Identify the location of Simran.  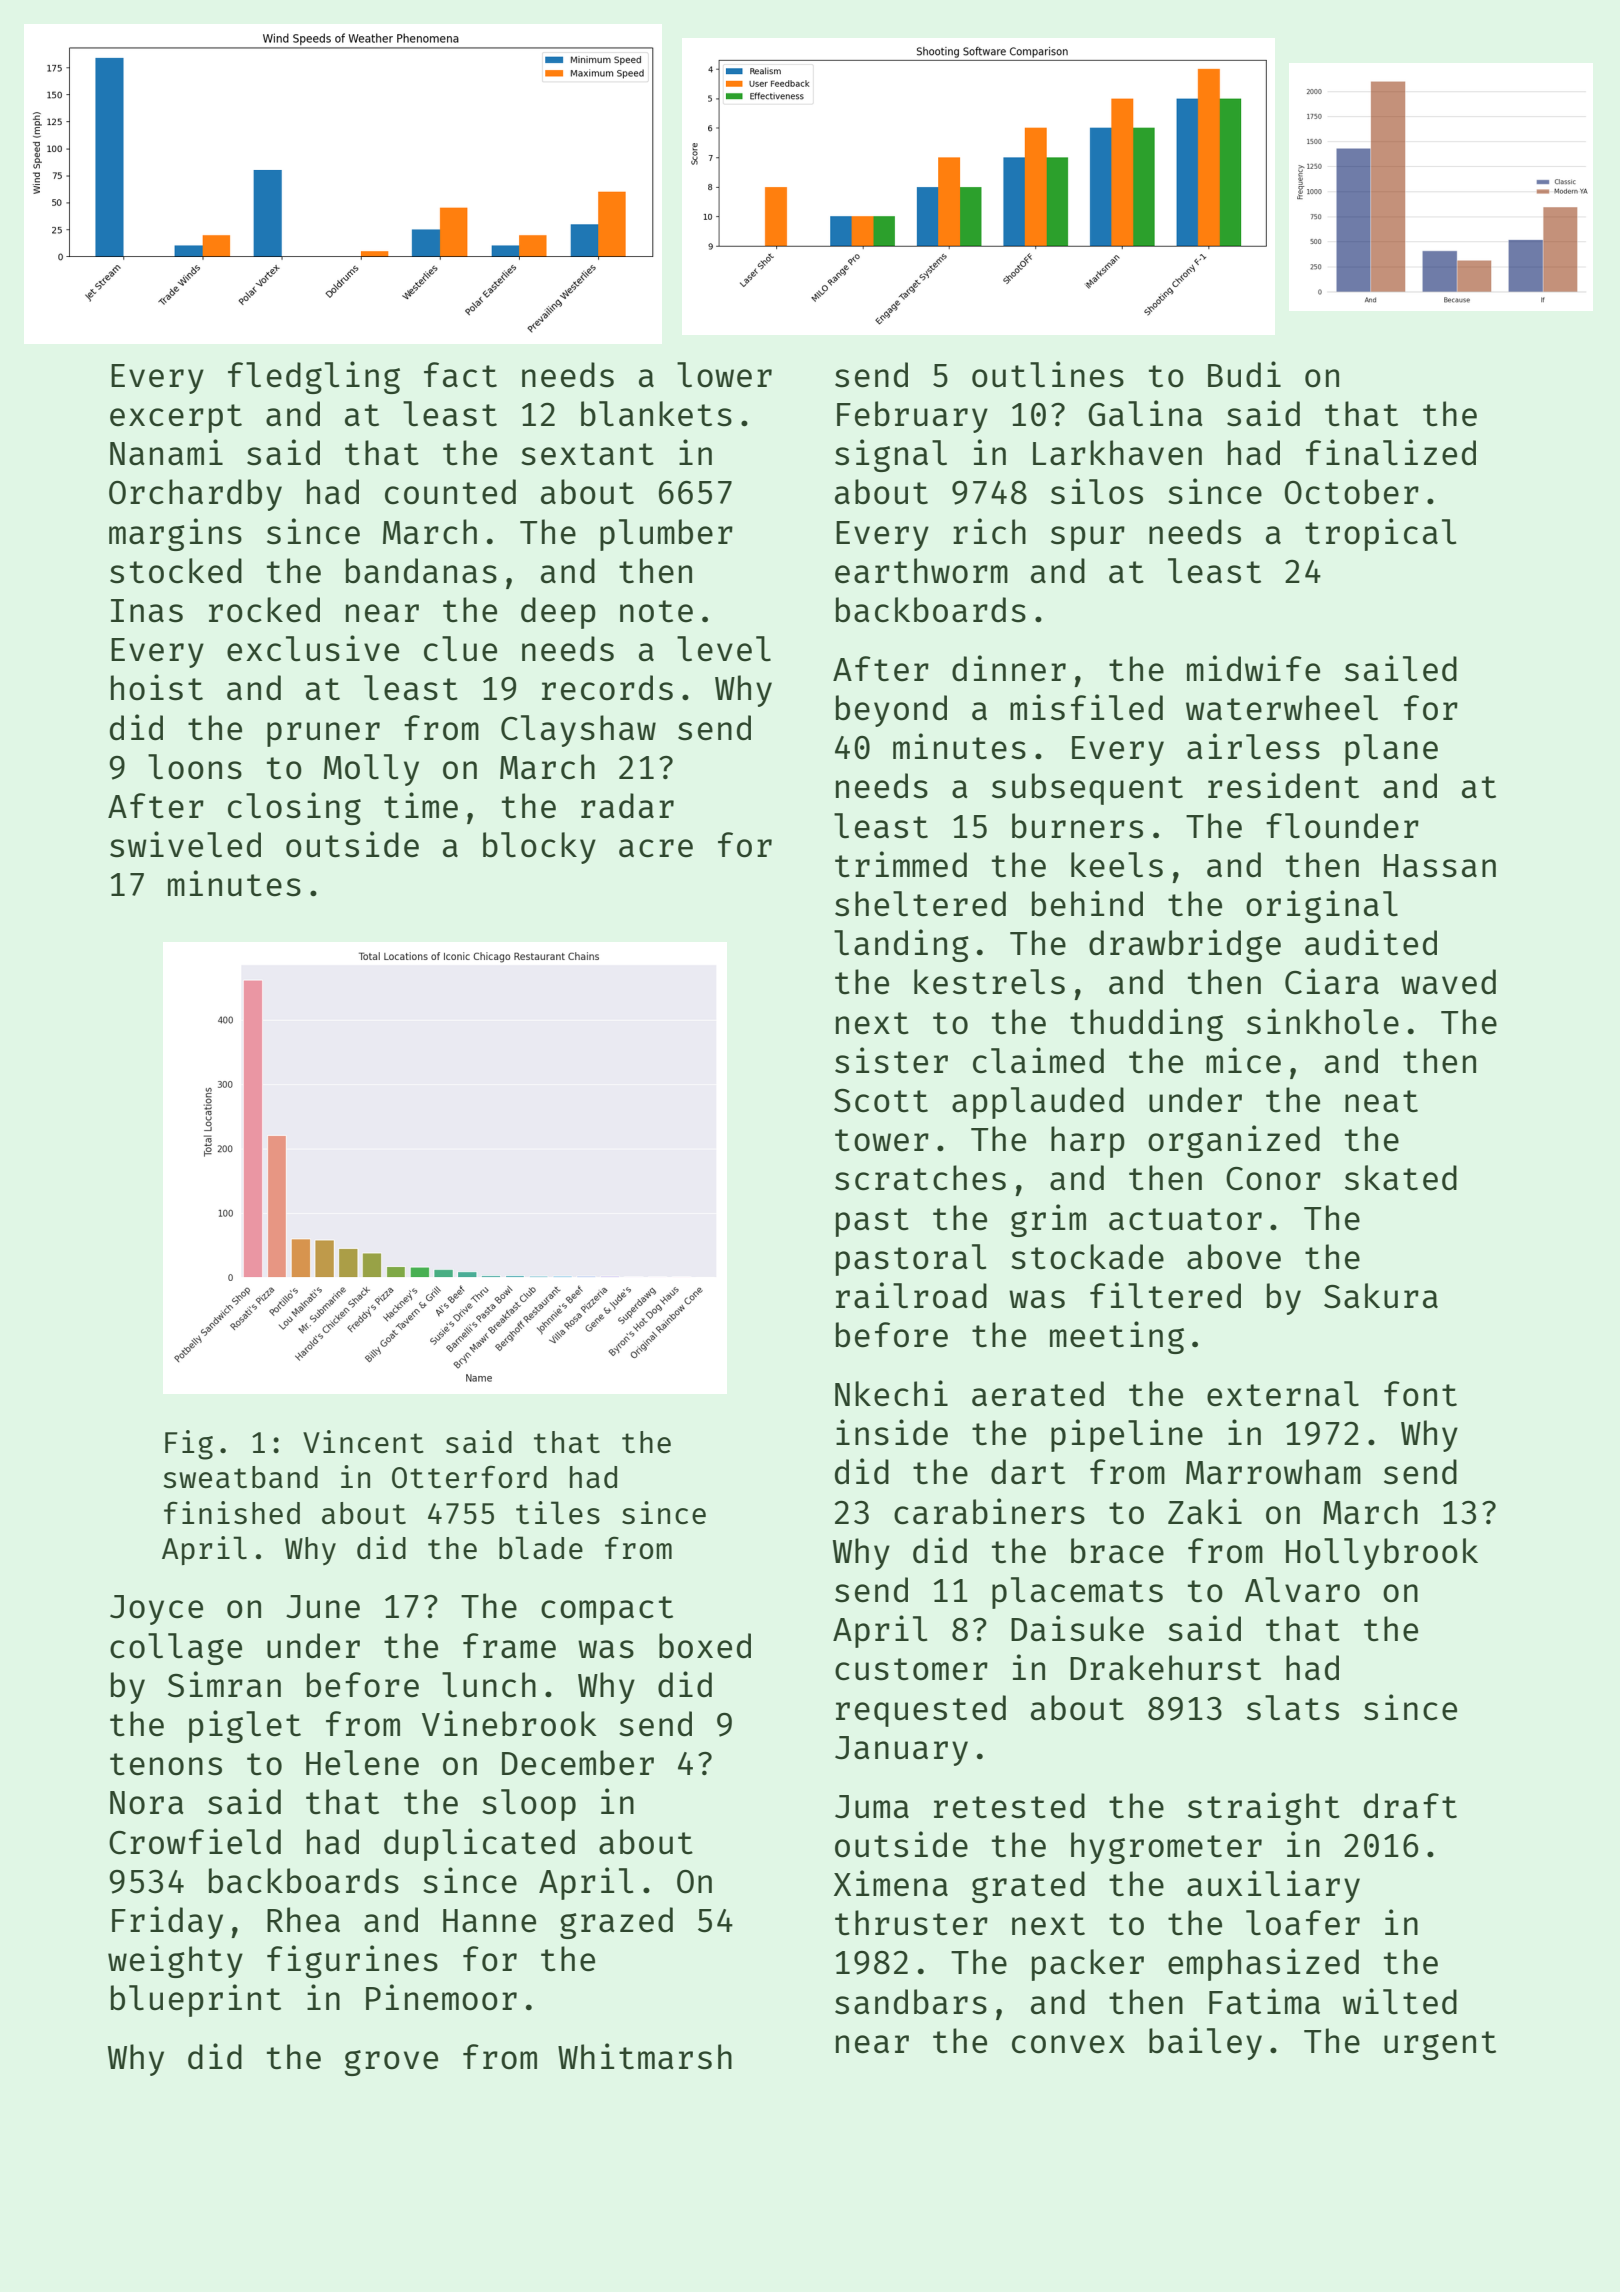
(224, 1684).
